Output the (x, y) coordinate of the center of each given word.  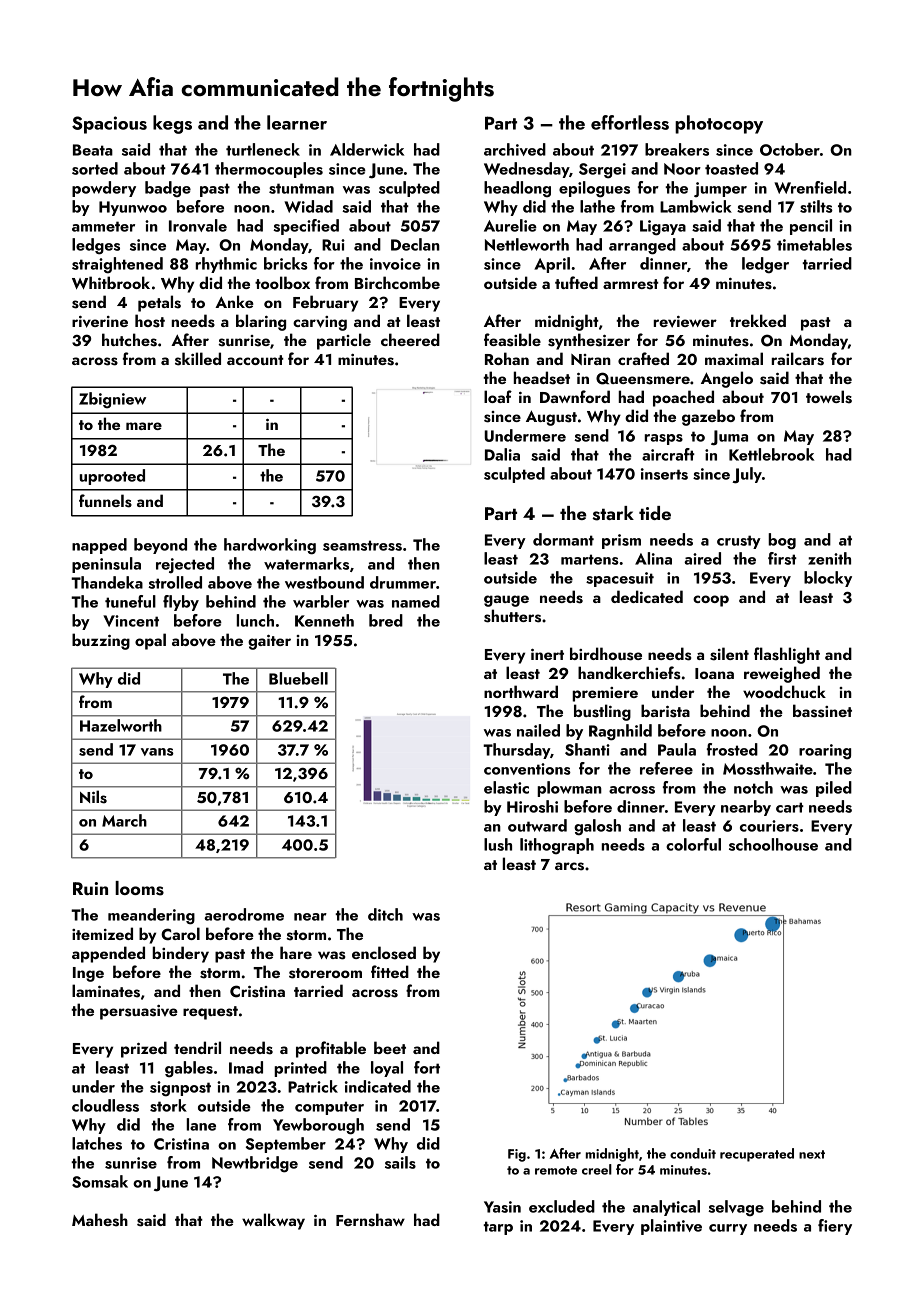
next (812, 1154)
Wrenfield (810, 187)
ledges (96, 246)
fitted (390, 971)
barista (665, 711)
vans (157, 752)
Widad (308, 206)
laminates (106, 991)
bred (386, 620)
